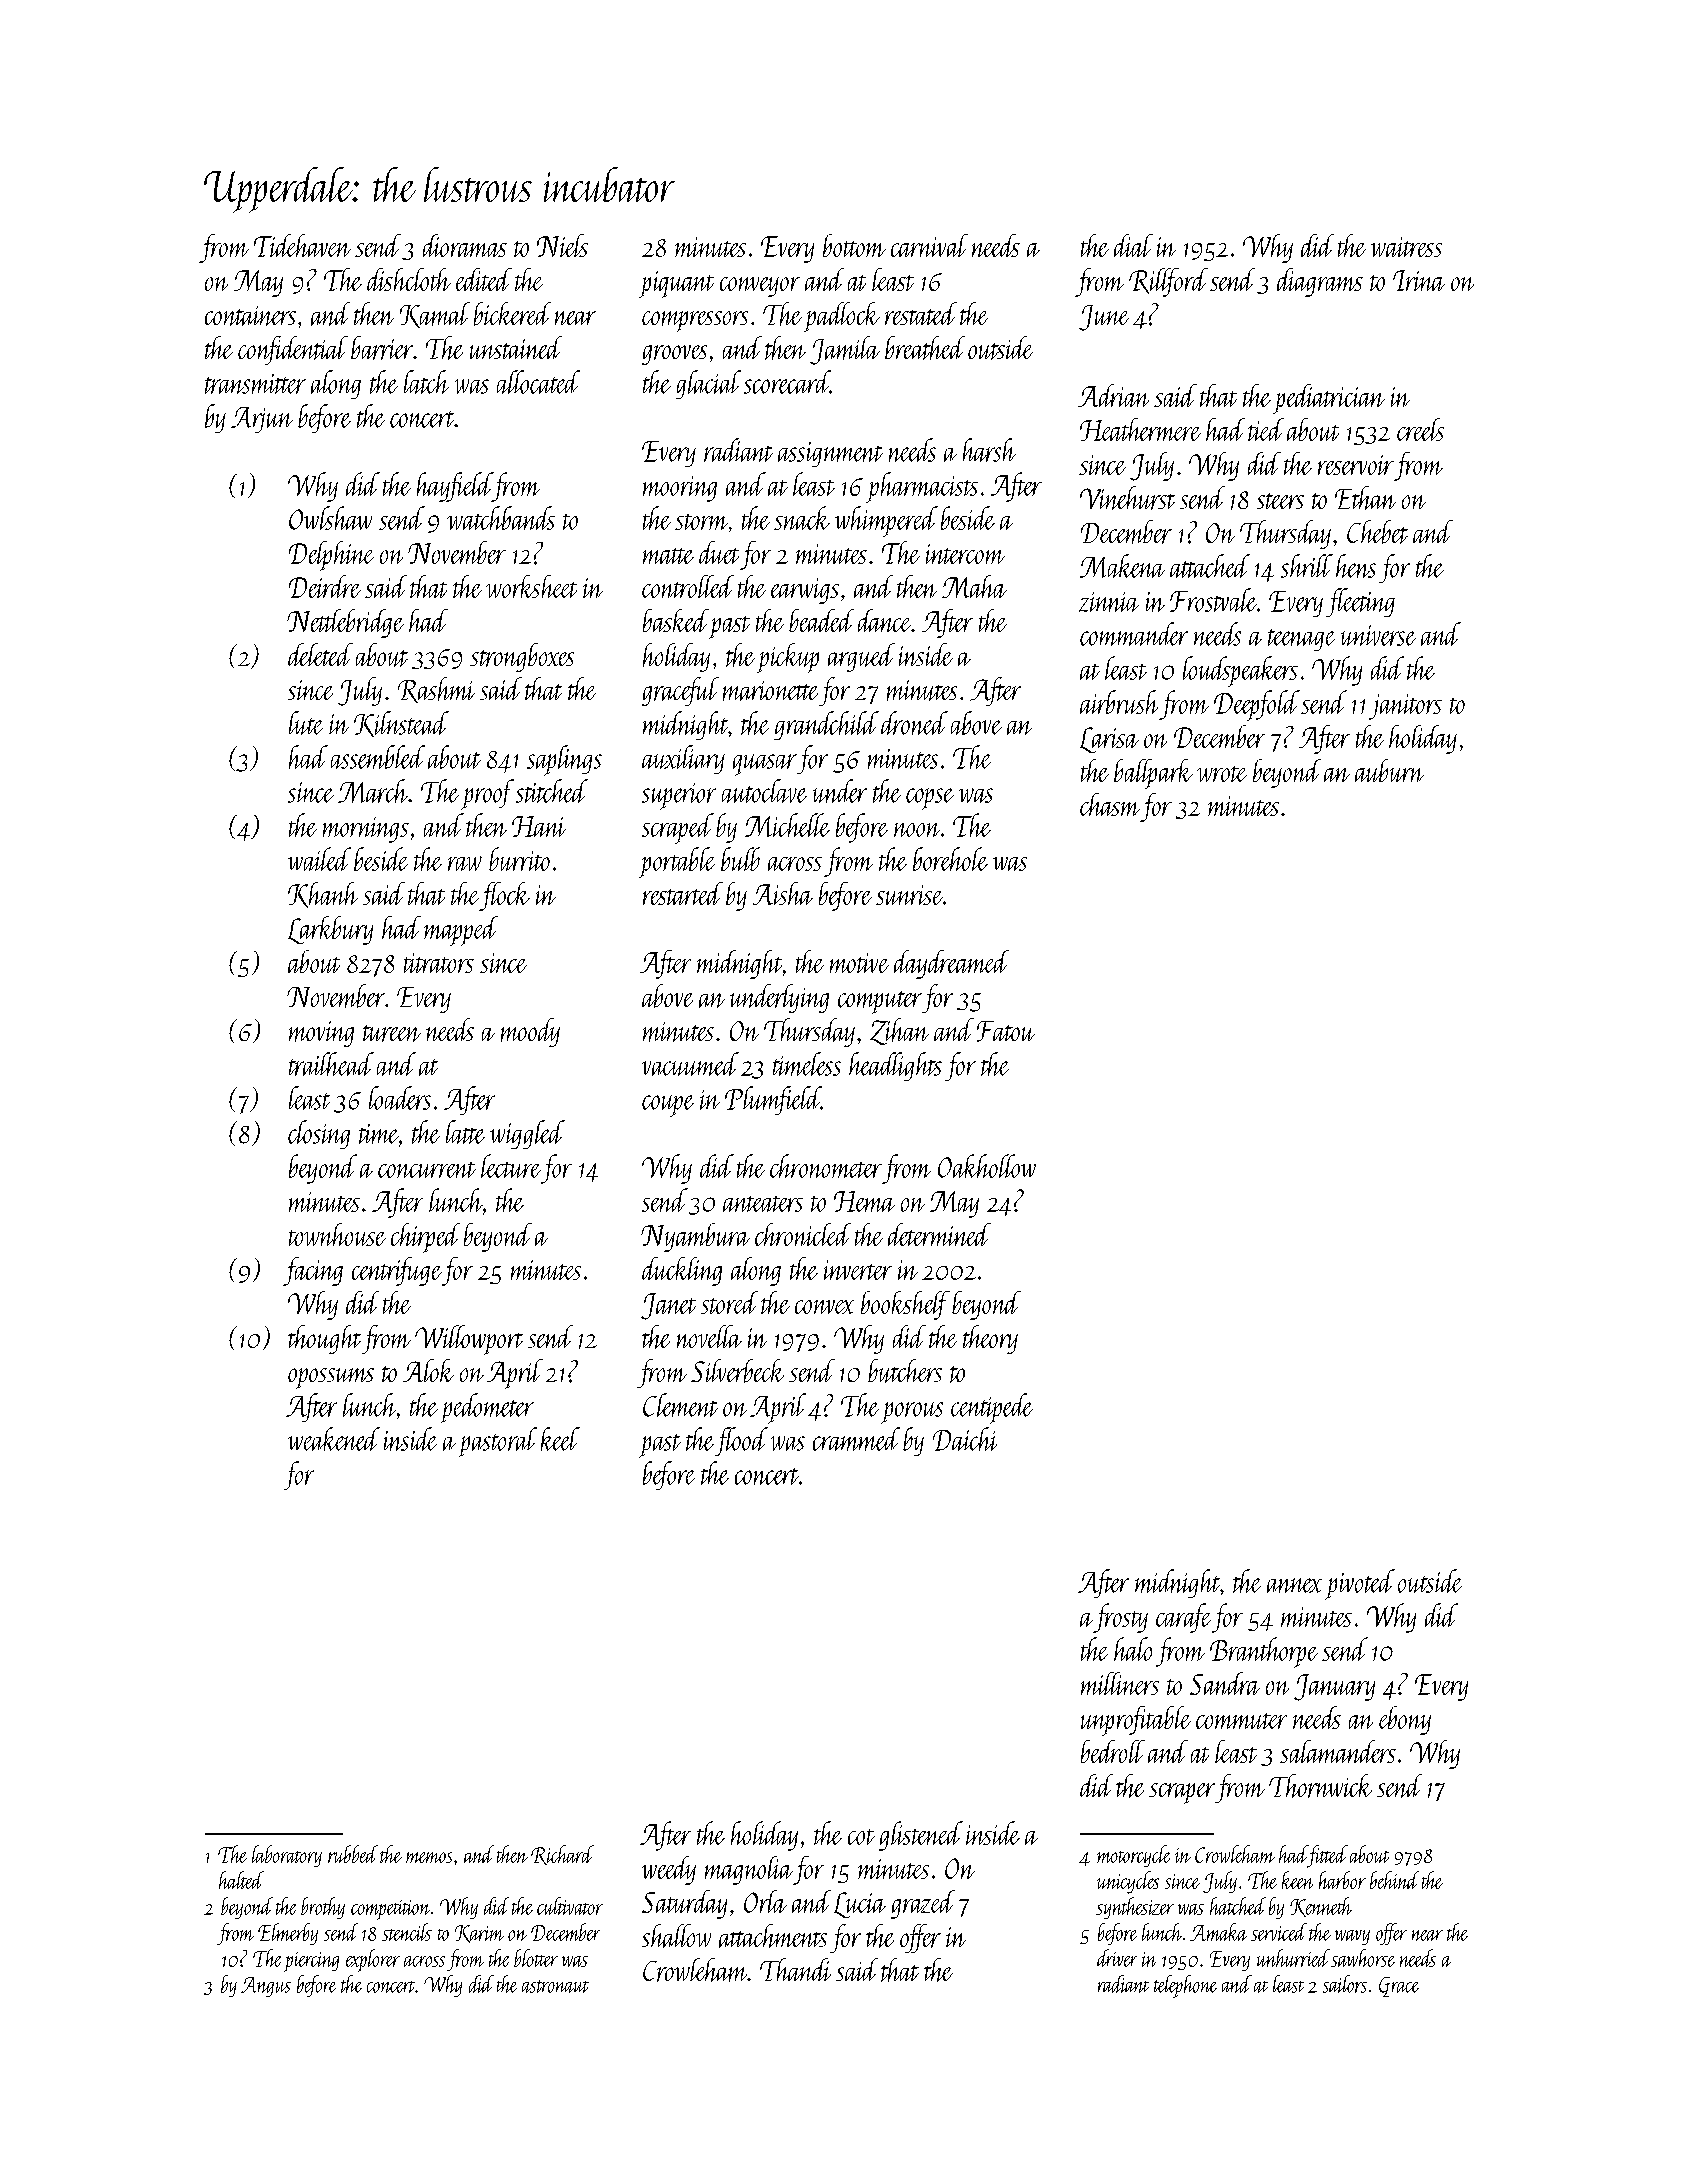 This screenshot has width=1683, height=2178. What do you see at coordinates (560, 1439) in the screenshot?
I see `keel` at bounding box center [560, 1439].
